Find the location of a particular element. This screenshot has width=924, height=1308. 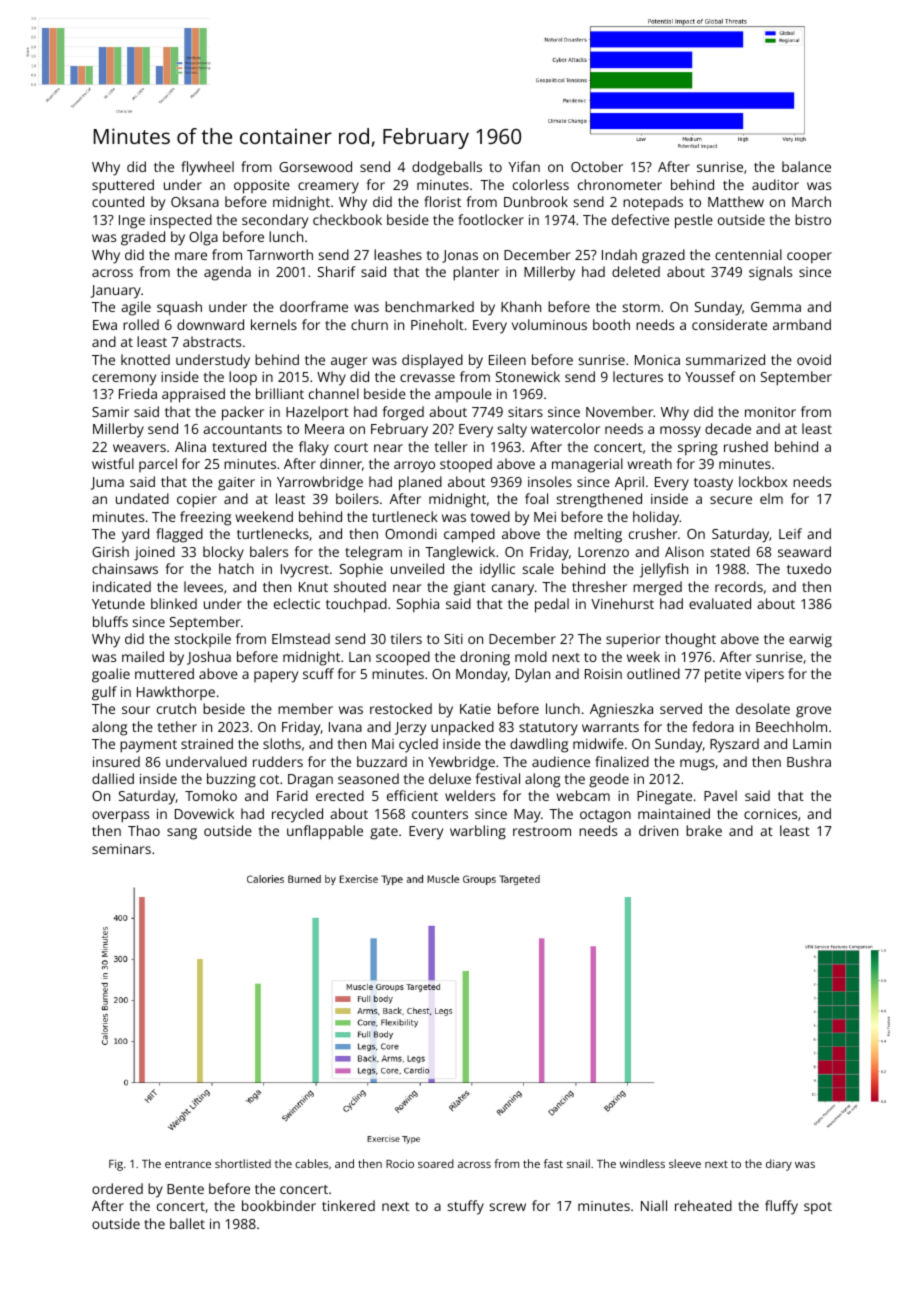

notepads is located at coordinates (653, 203).
